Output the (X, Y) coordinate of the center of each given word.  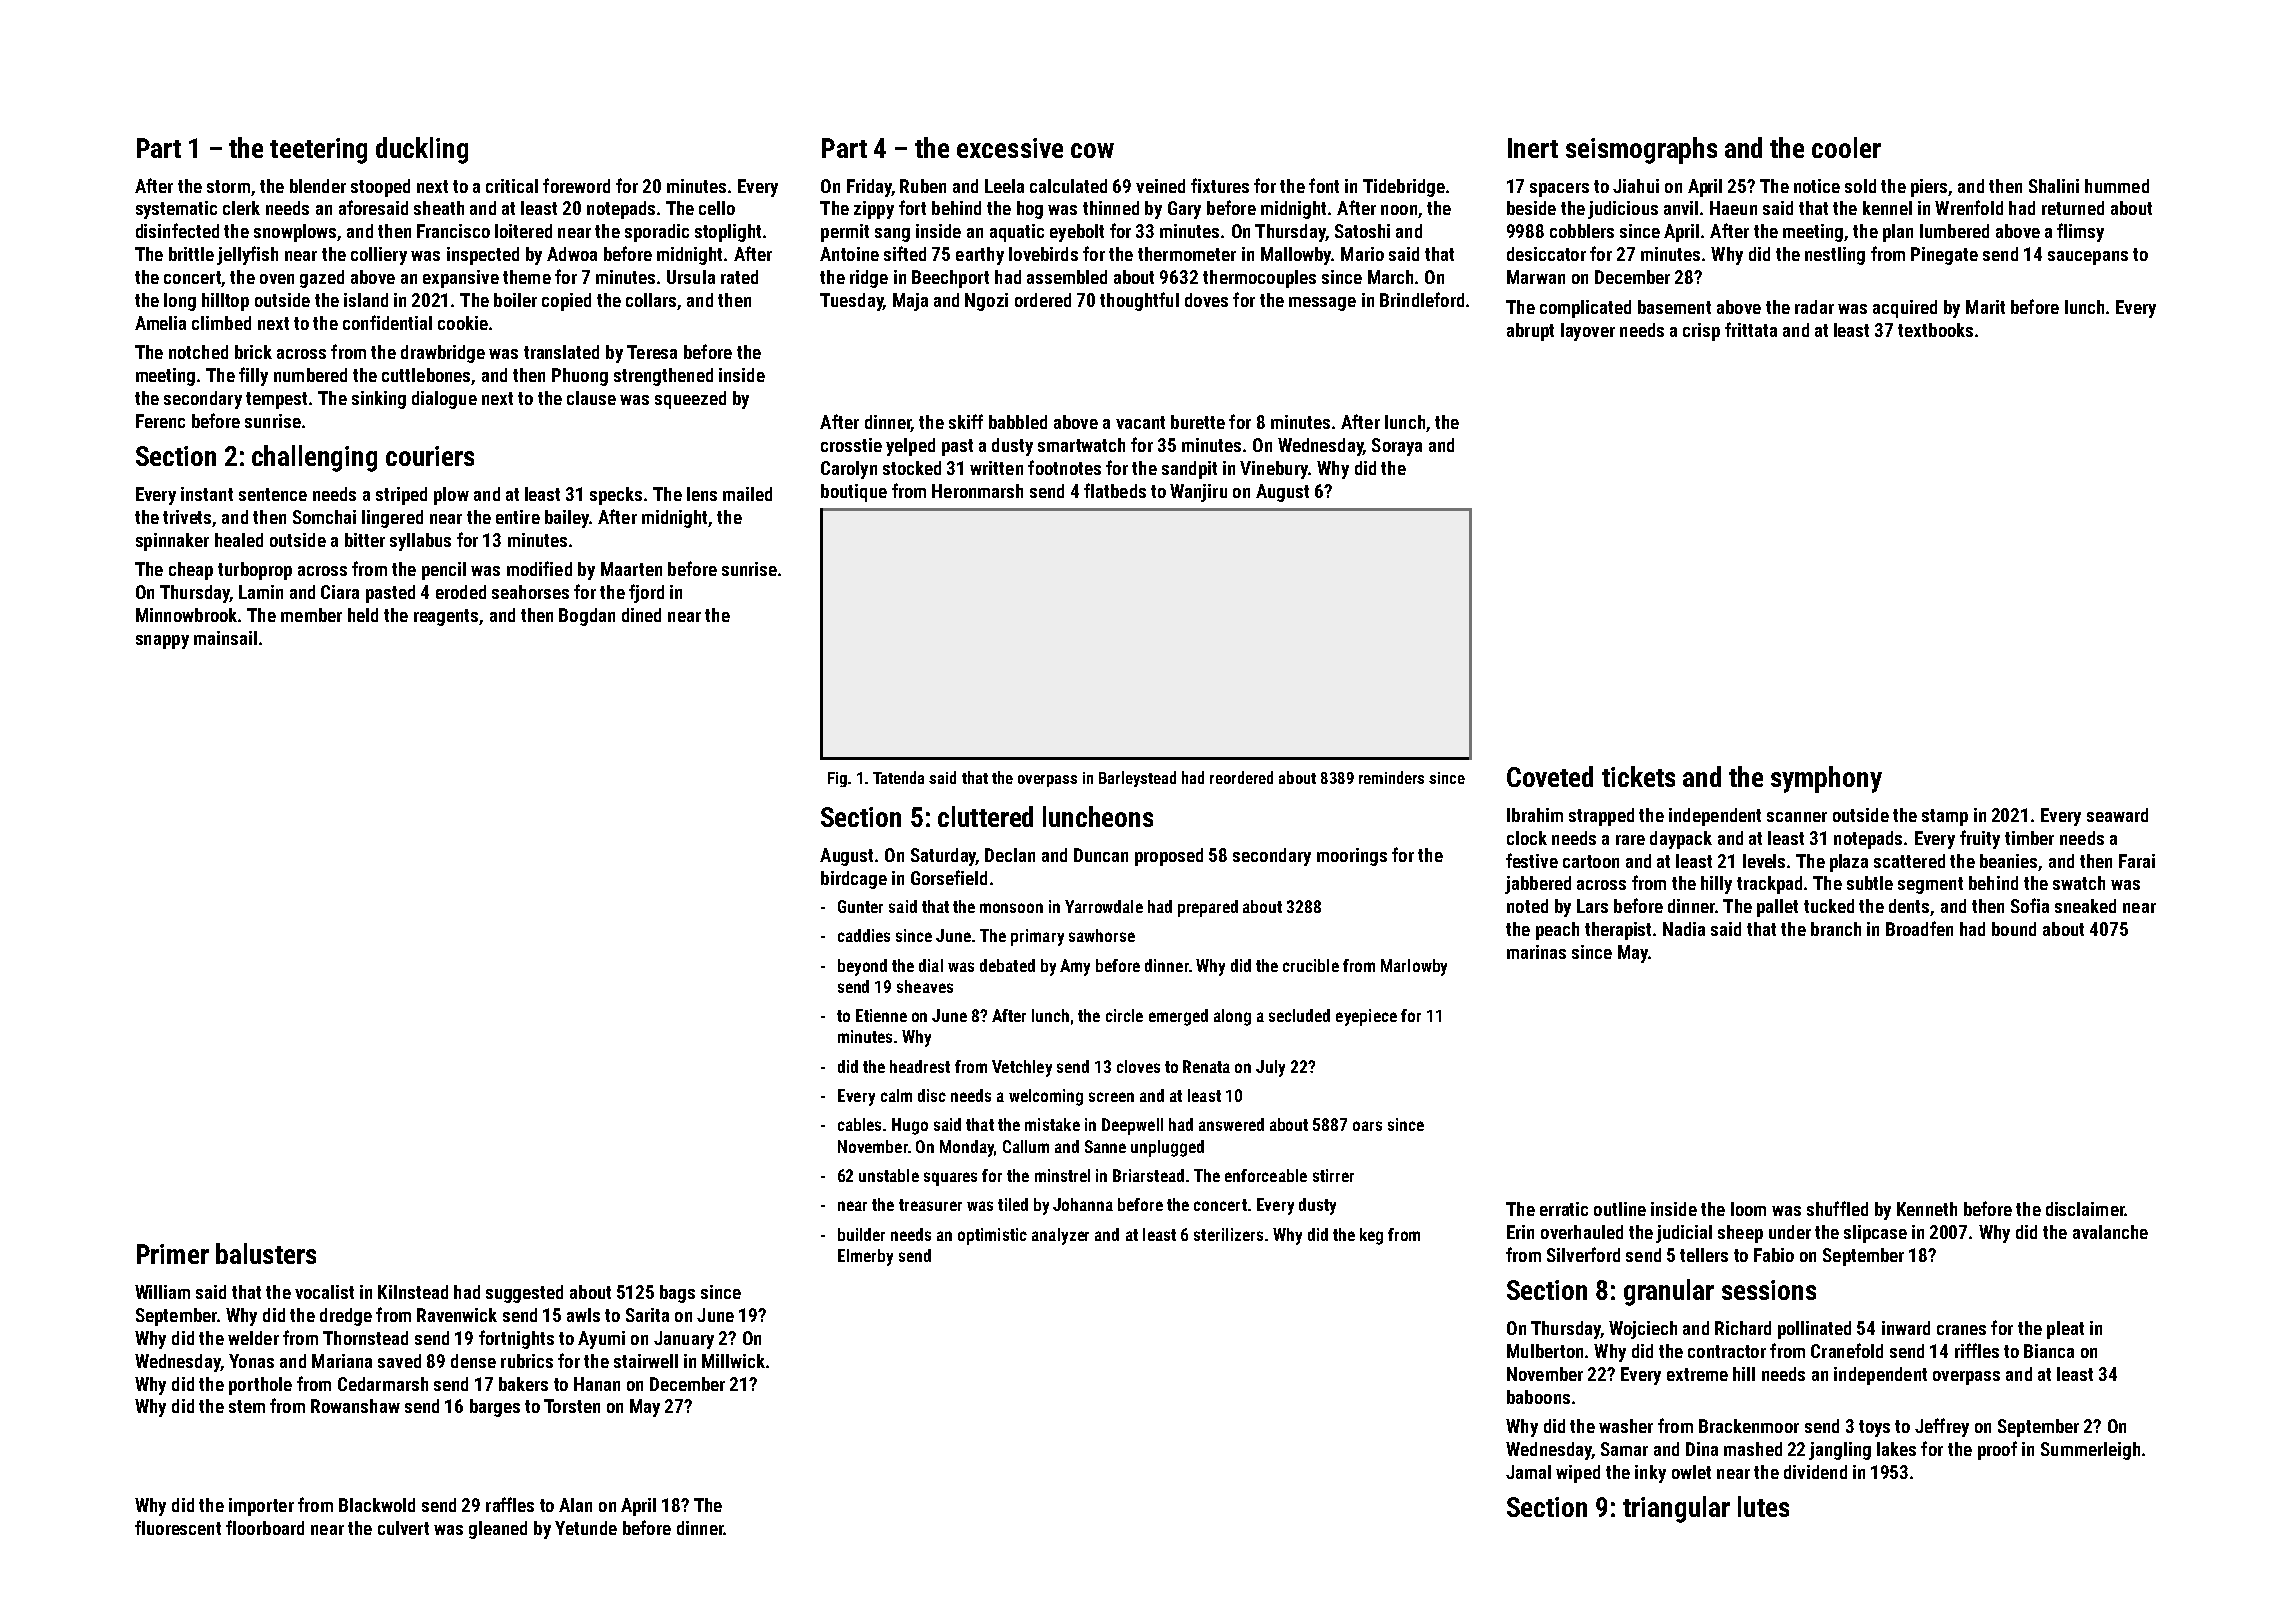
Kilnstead (413, 1292)
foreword (576, 185)
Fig (837, 779)
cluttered (985, 816)
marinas (1536, 952)
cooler (1846, 147)
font (1324, 185)
